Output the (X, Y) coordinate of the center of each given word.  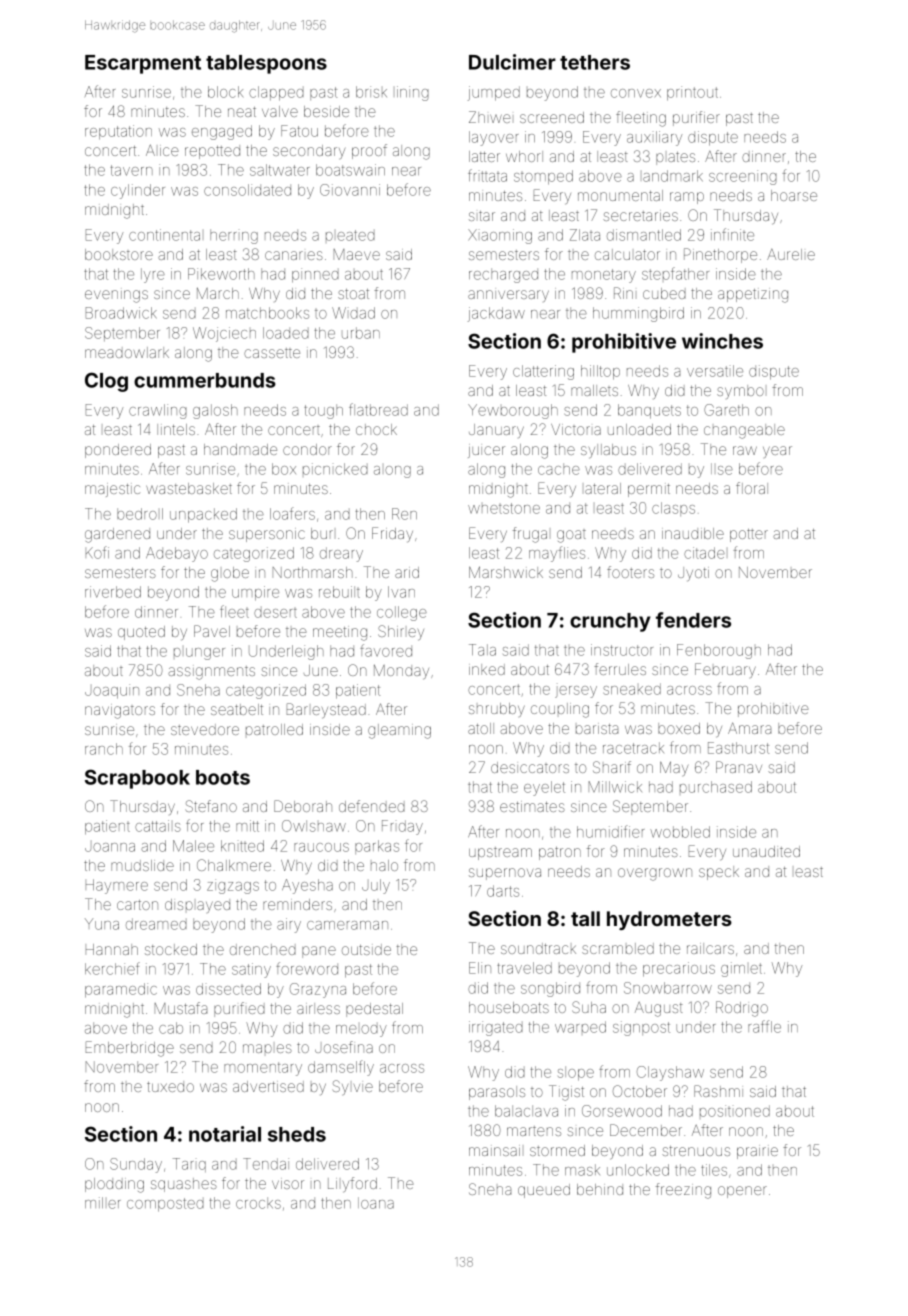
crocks (258, 1203)
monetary (604, 276)
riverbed (113, 592)
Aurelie (791, 254)
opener (742, 1192)
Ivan (401, 592)
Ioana (376, 1203)
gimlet (741, 969)
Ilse (722, 469)
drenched (263, 949)
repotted (212, 152)
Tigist (566, 1093)
